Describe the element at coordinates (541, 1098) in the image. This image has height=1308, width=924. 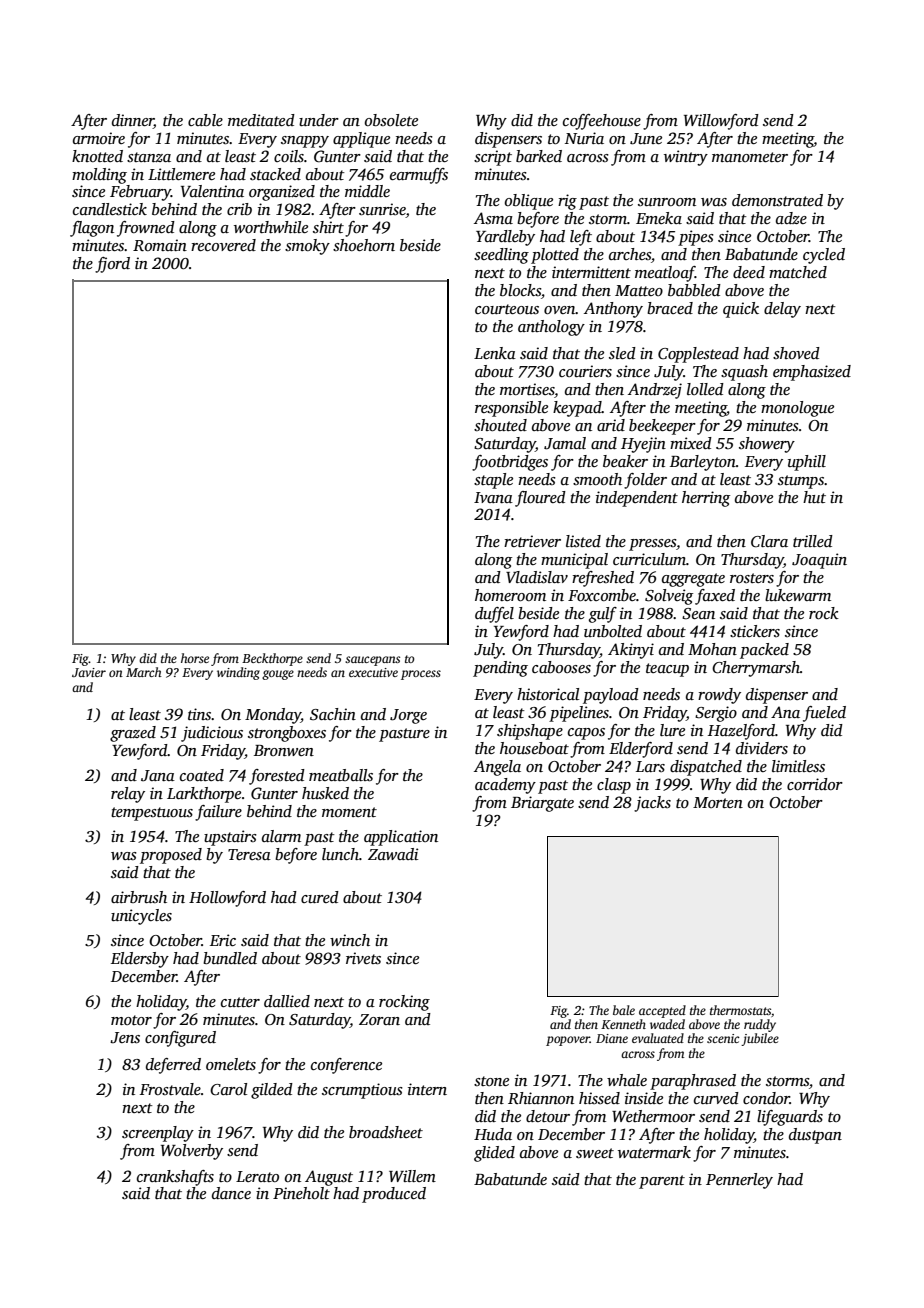
I see `Rhiannon` at that location.
